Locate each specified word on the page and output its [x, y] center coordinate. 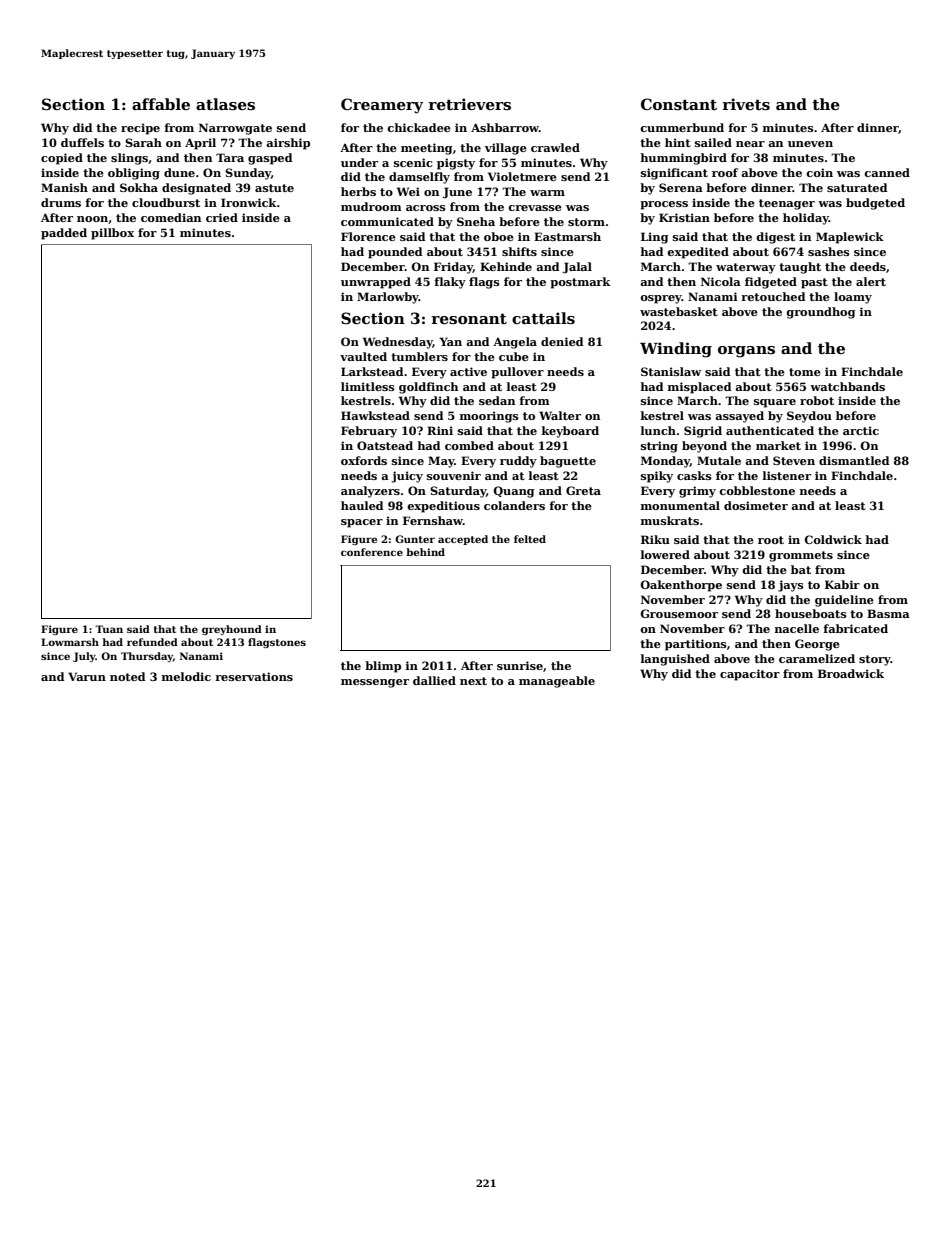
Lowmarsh [70, 642]
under [359, 162]
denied [562, 341]
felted [530, 539]
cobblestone [757, 490]
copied [62, 159]
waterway [746, 268]
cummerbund [682, 127]
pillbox [112, 234]
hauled [362, 505]
